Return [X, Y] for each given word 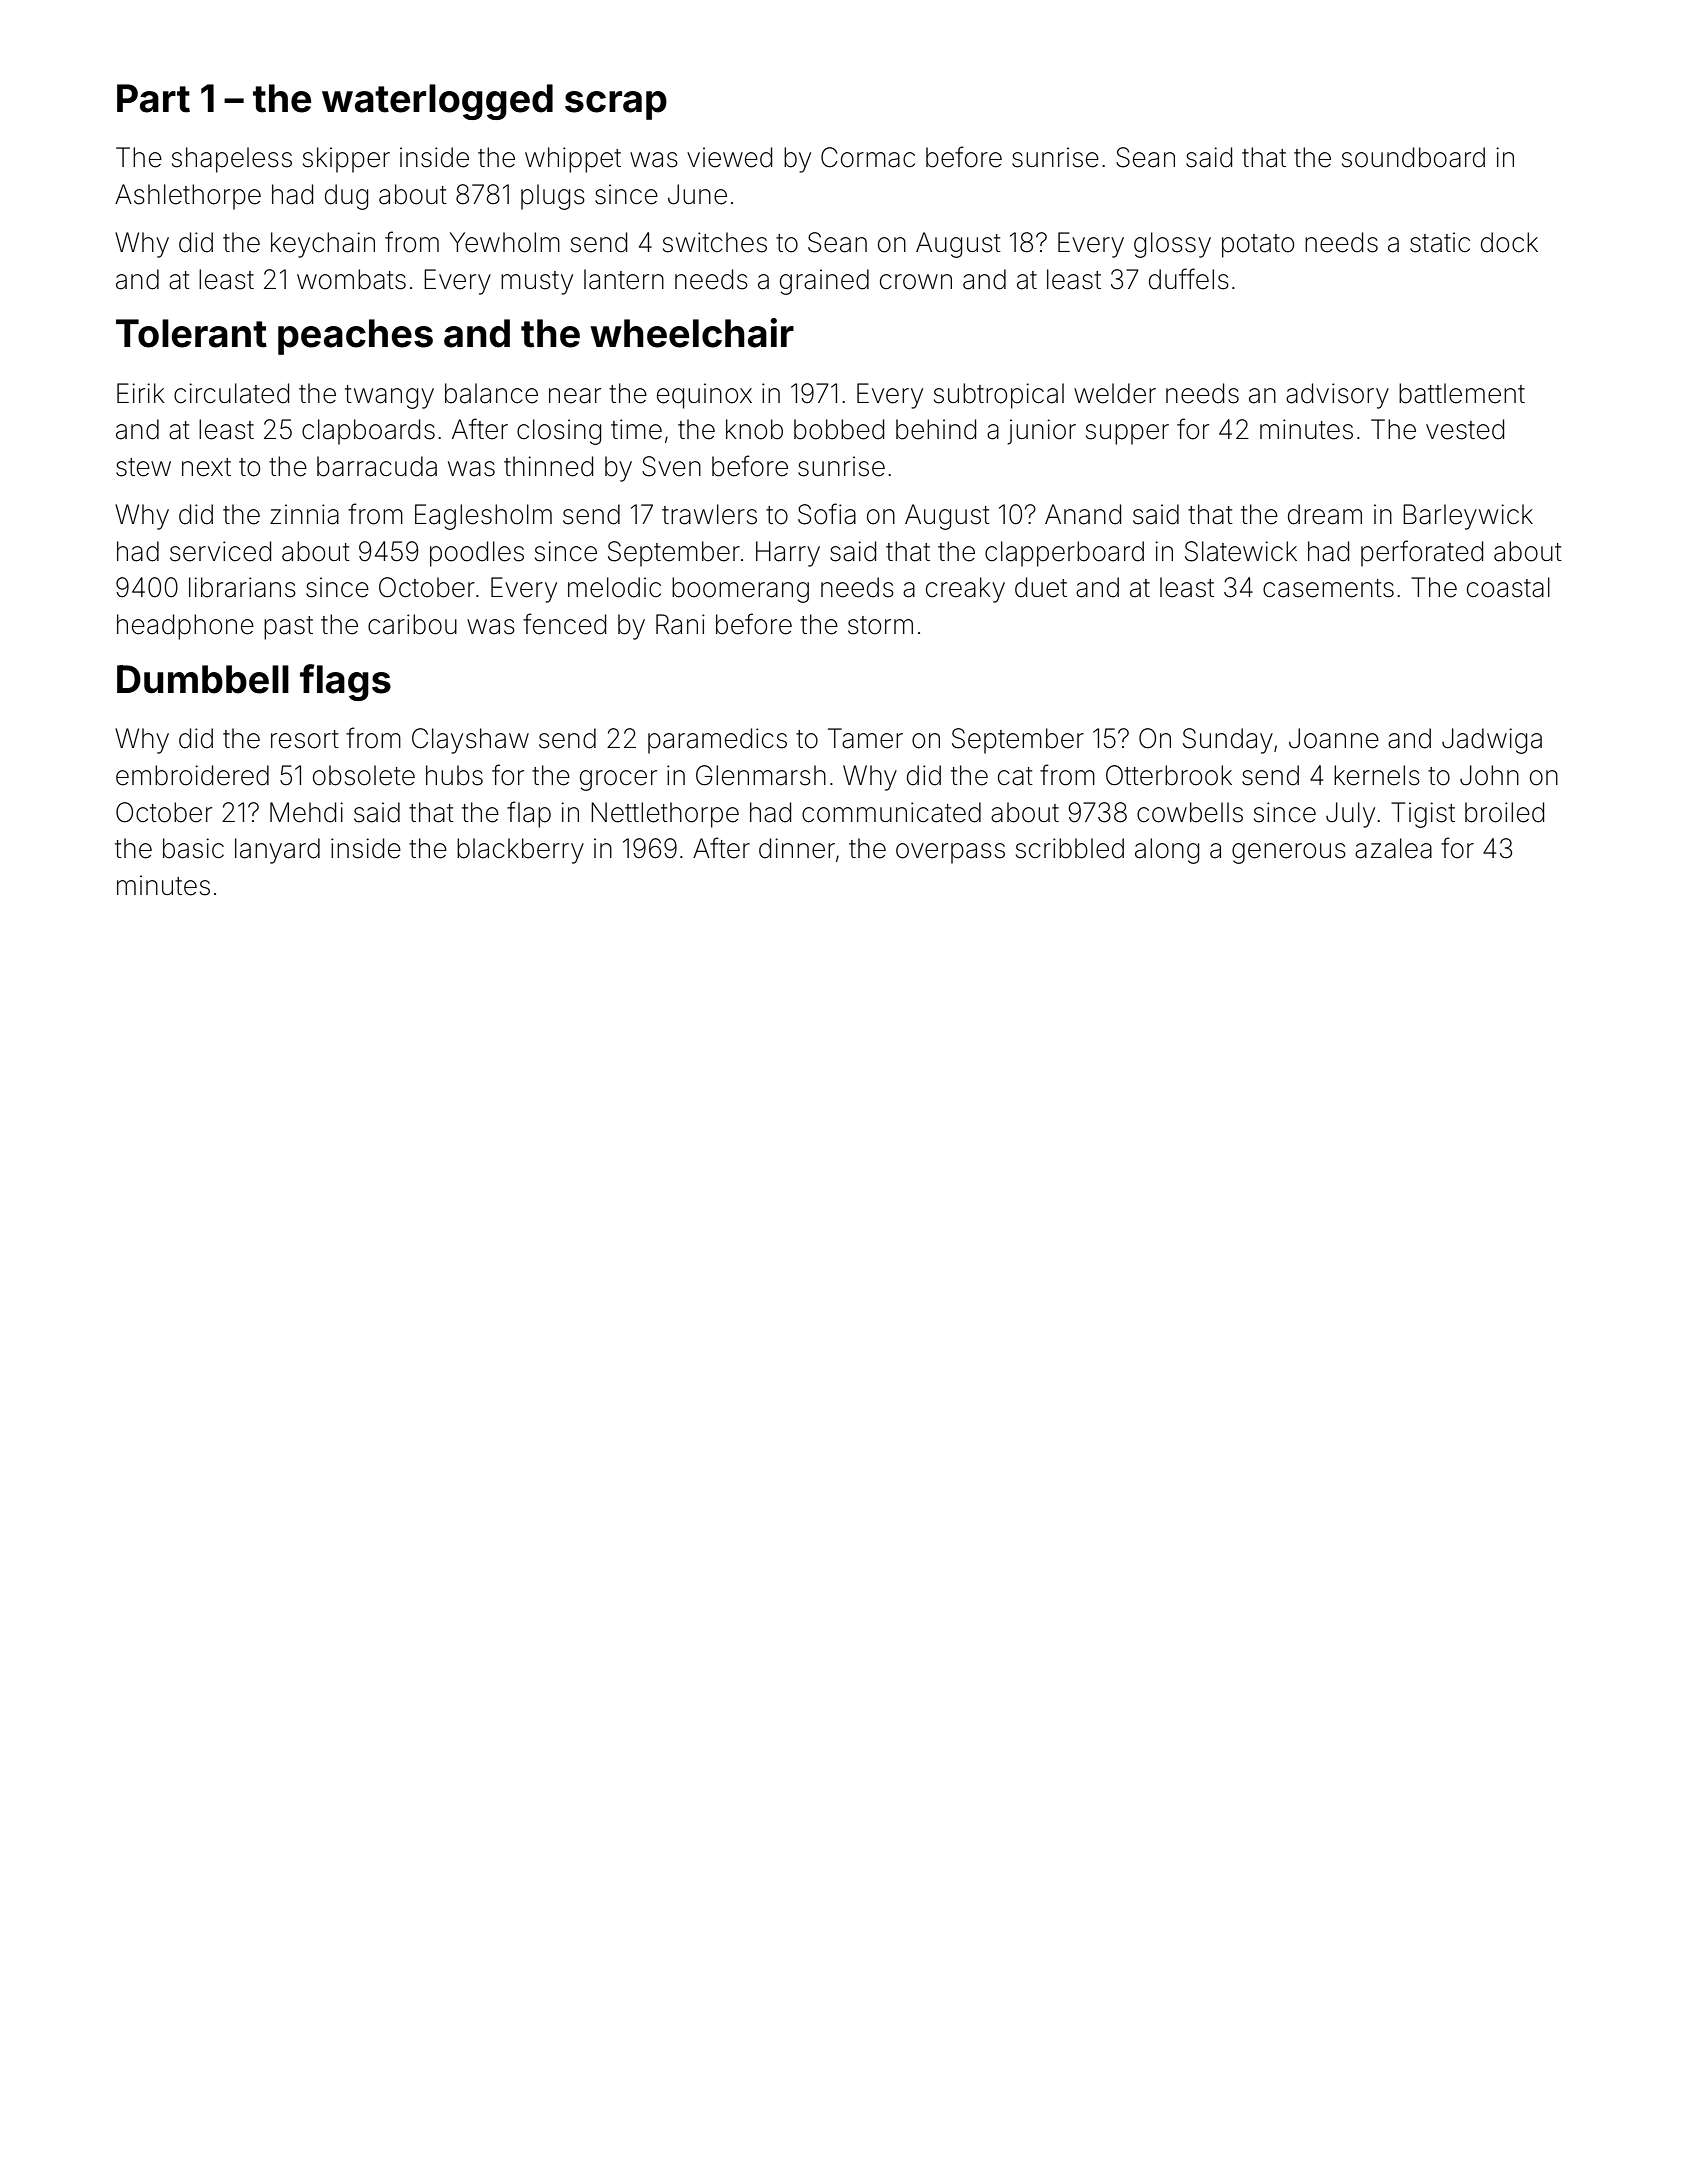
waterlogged [437, 102]
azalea [1393, 848]
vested [1465, 429]
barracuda [377, 466]
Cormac [868, 157]
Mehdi [306, 812]
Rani [680, 624]
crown [916, 282]
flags [345, 682]
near [575, 396]
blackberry [520, 851]
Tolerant [191, 333]
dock [1509, 242]
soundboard [1413, 157]
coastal [1508, 587]
